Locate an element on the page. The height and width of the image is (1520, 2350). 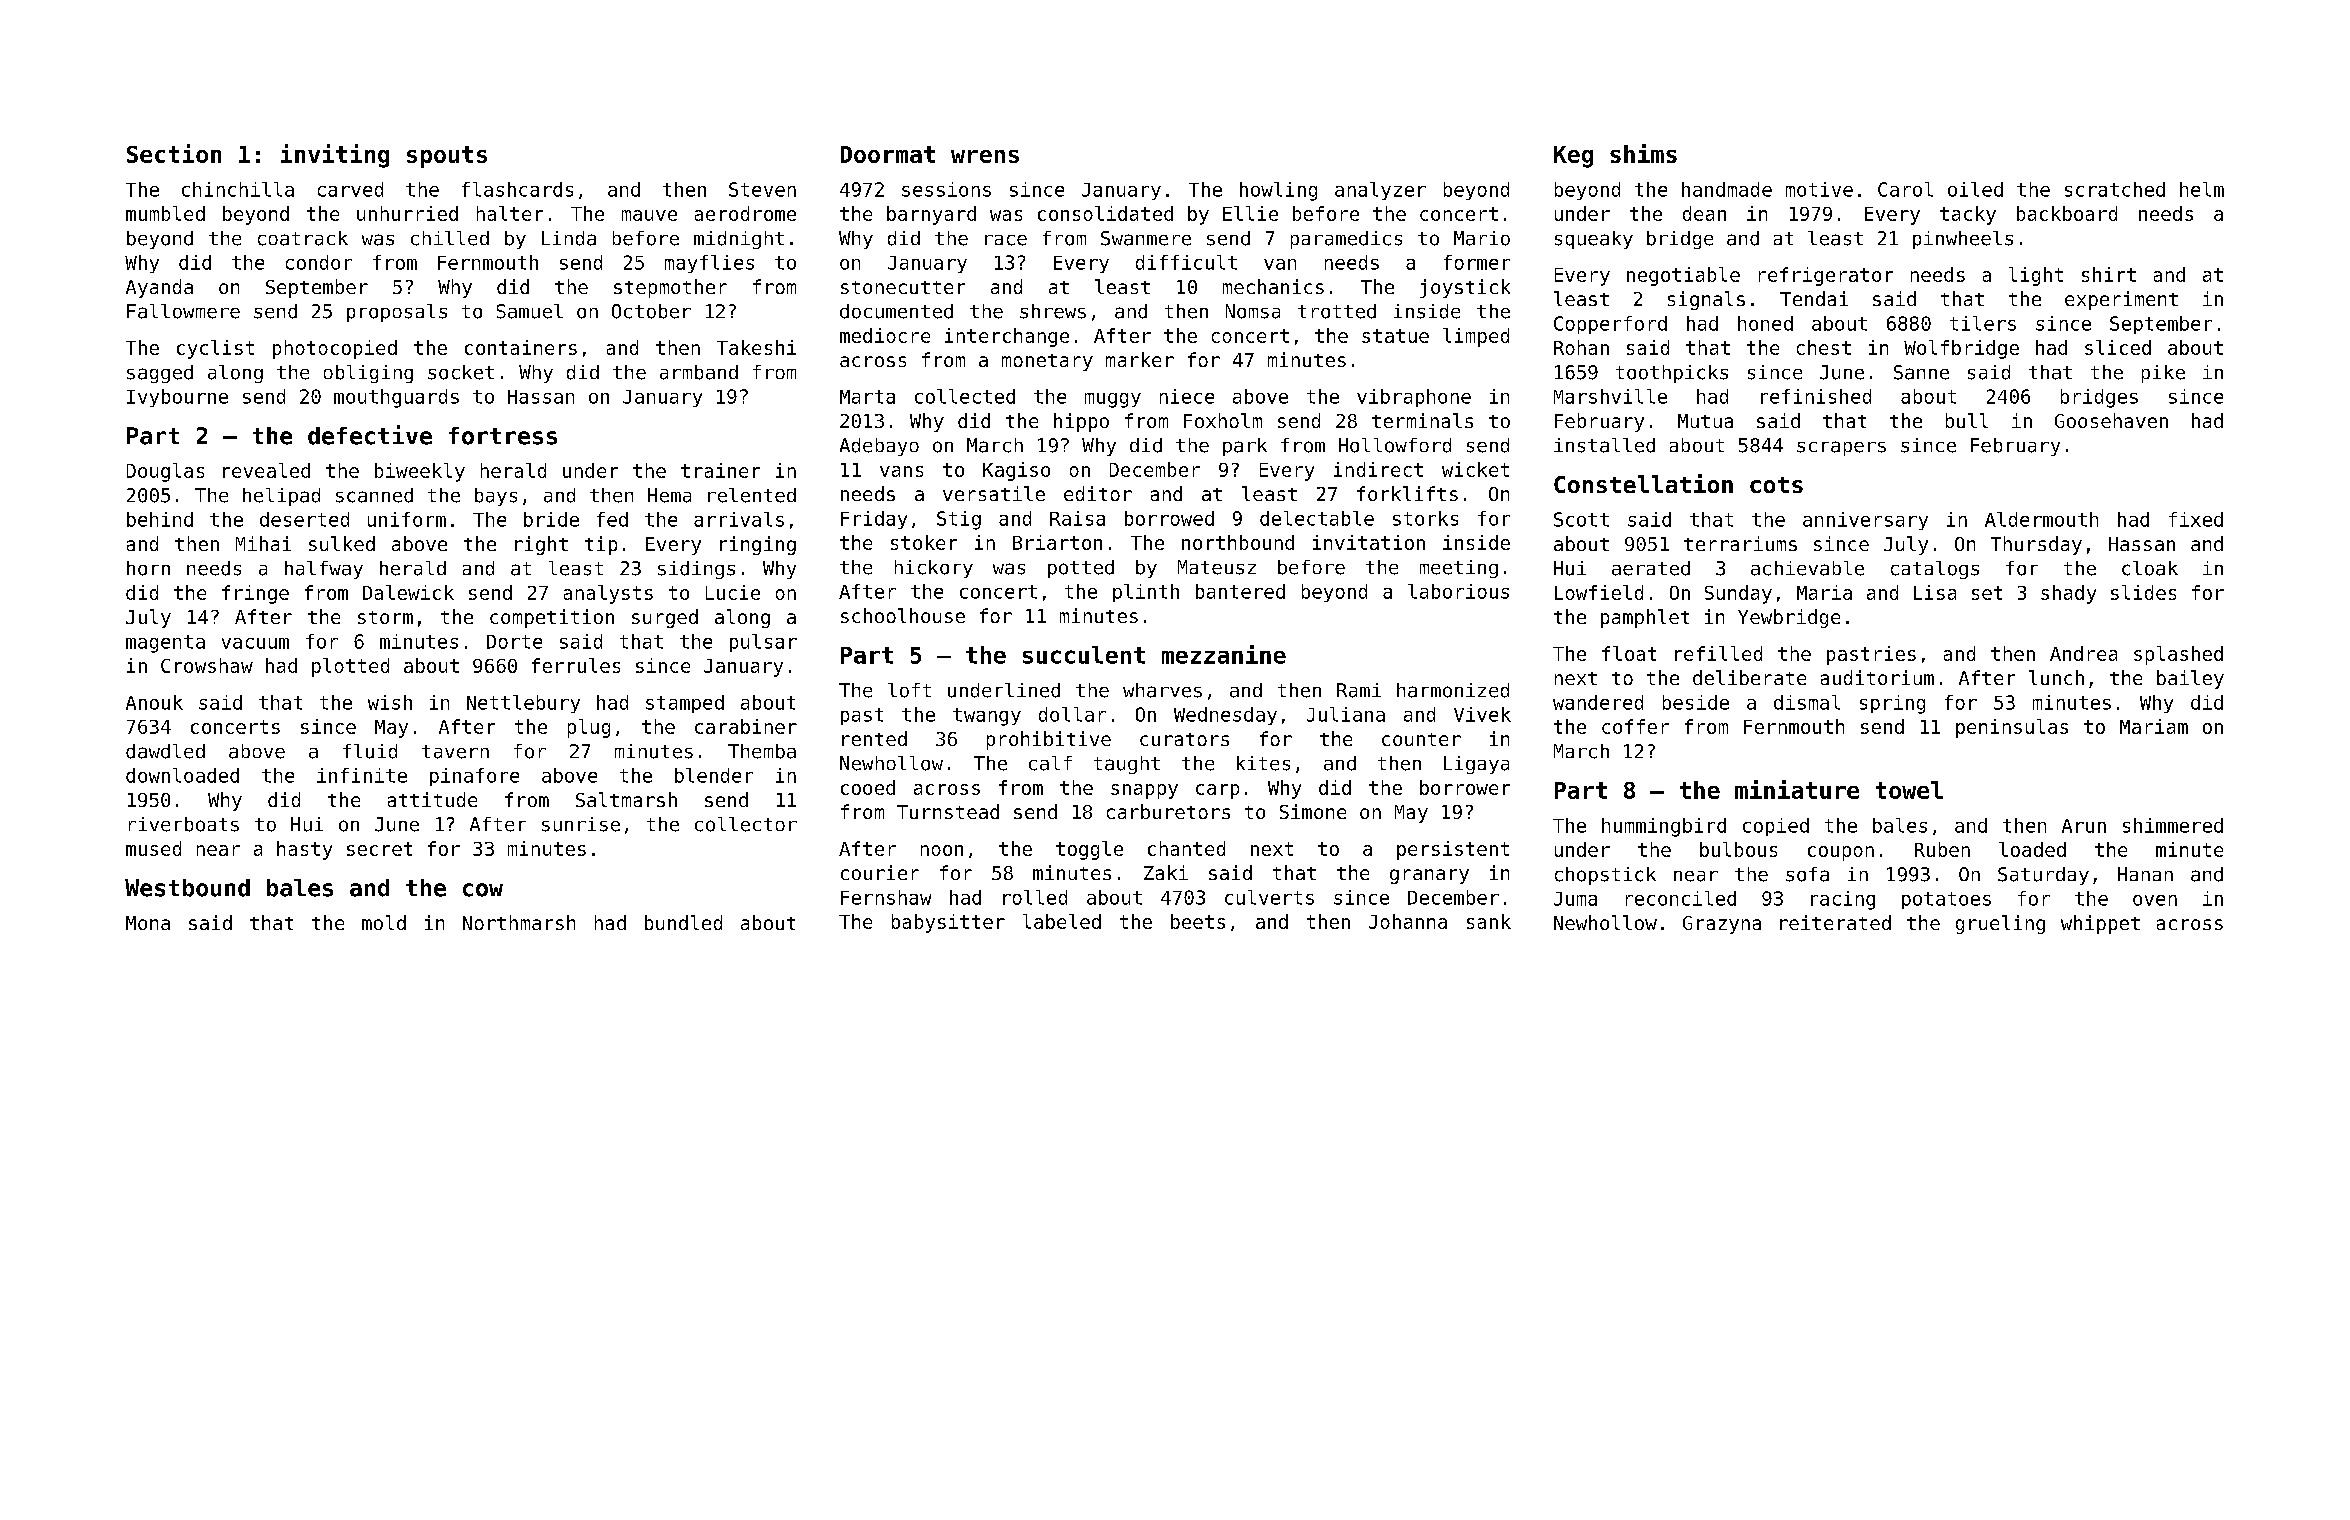
shims is located at coordinates (1643, 153).
